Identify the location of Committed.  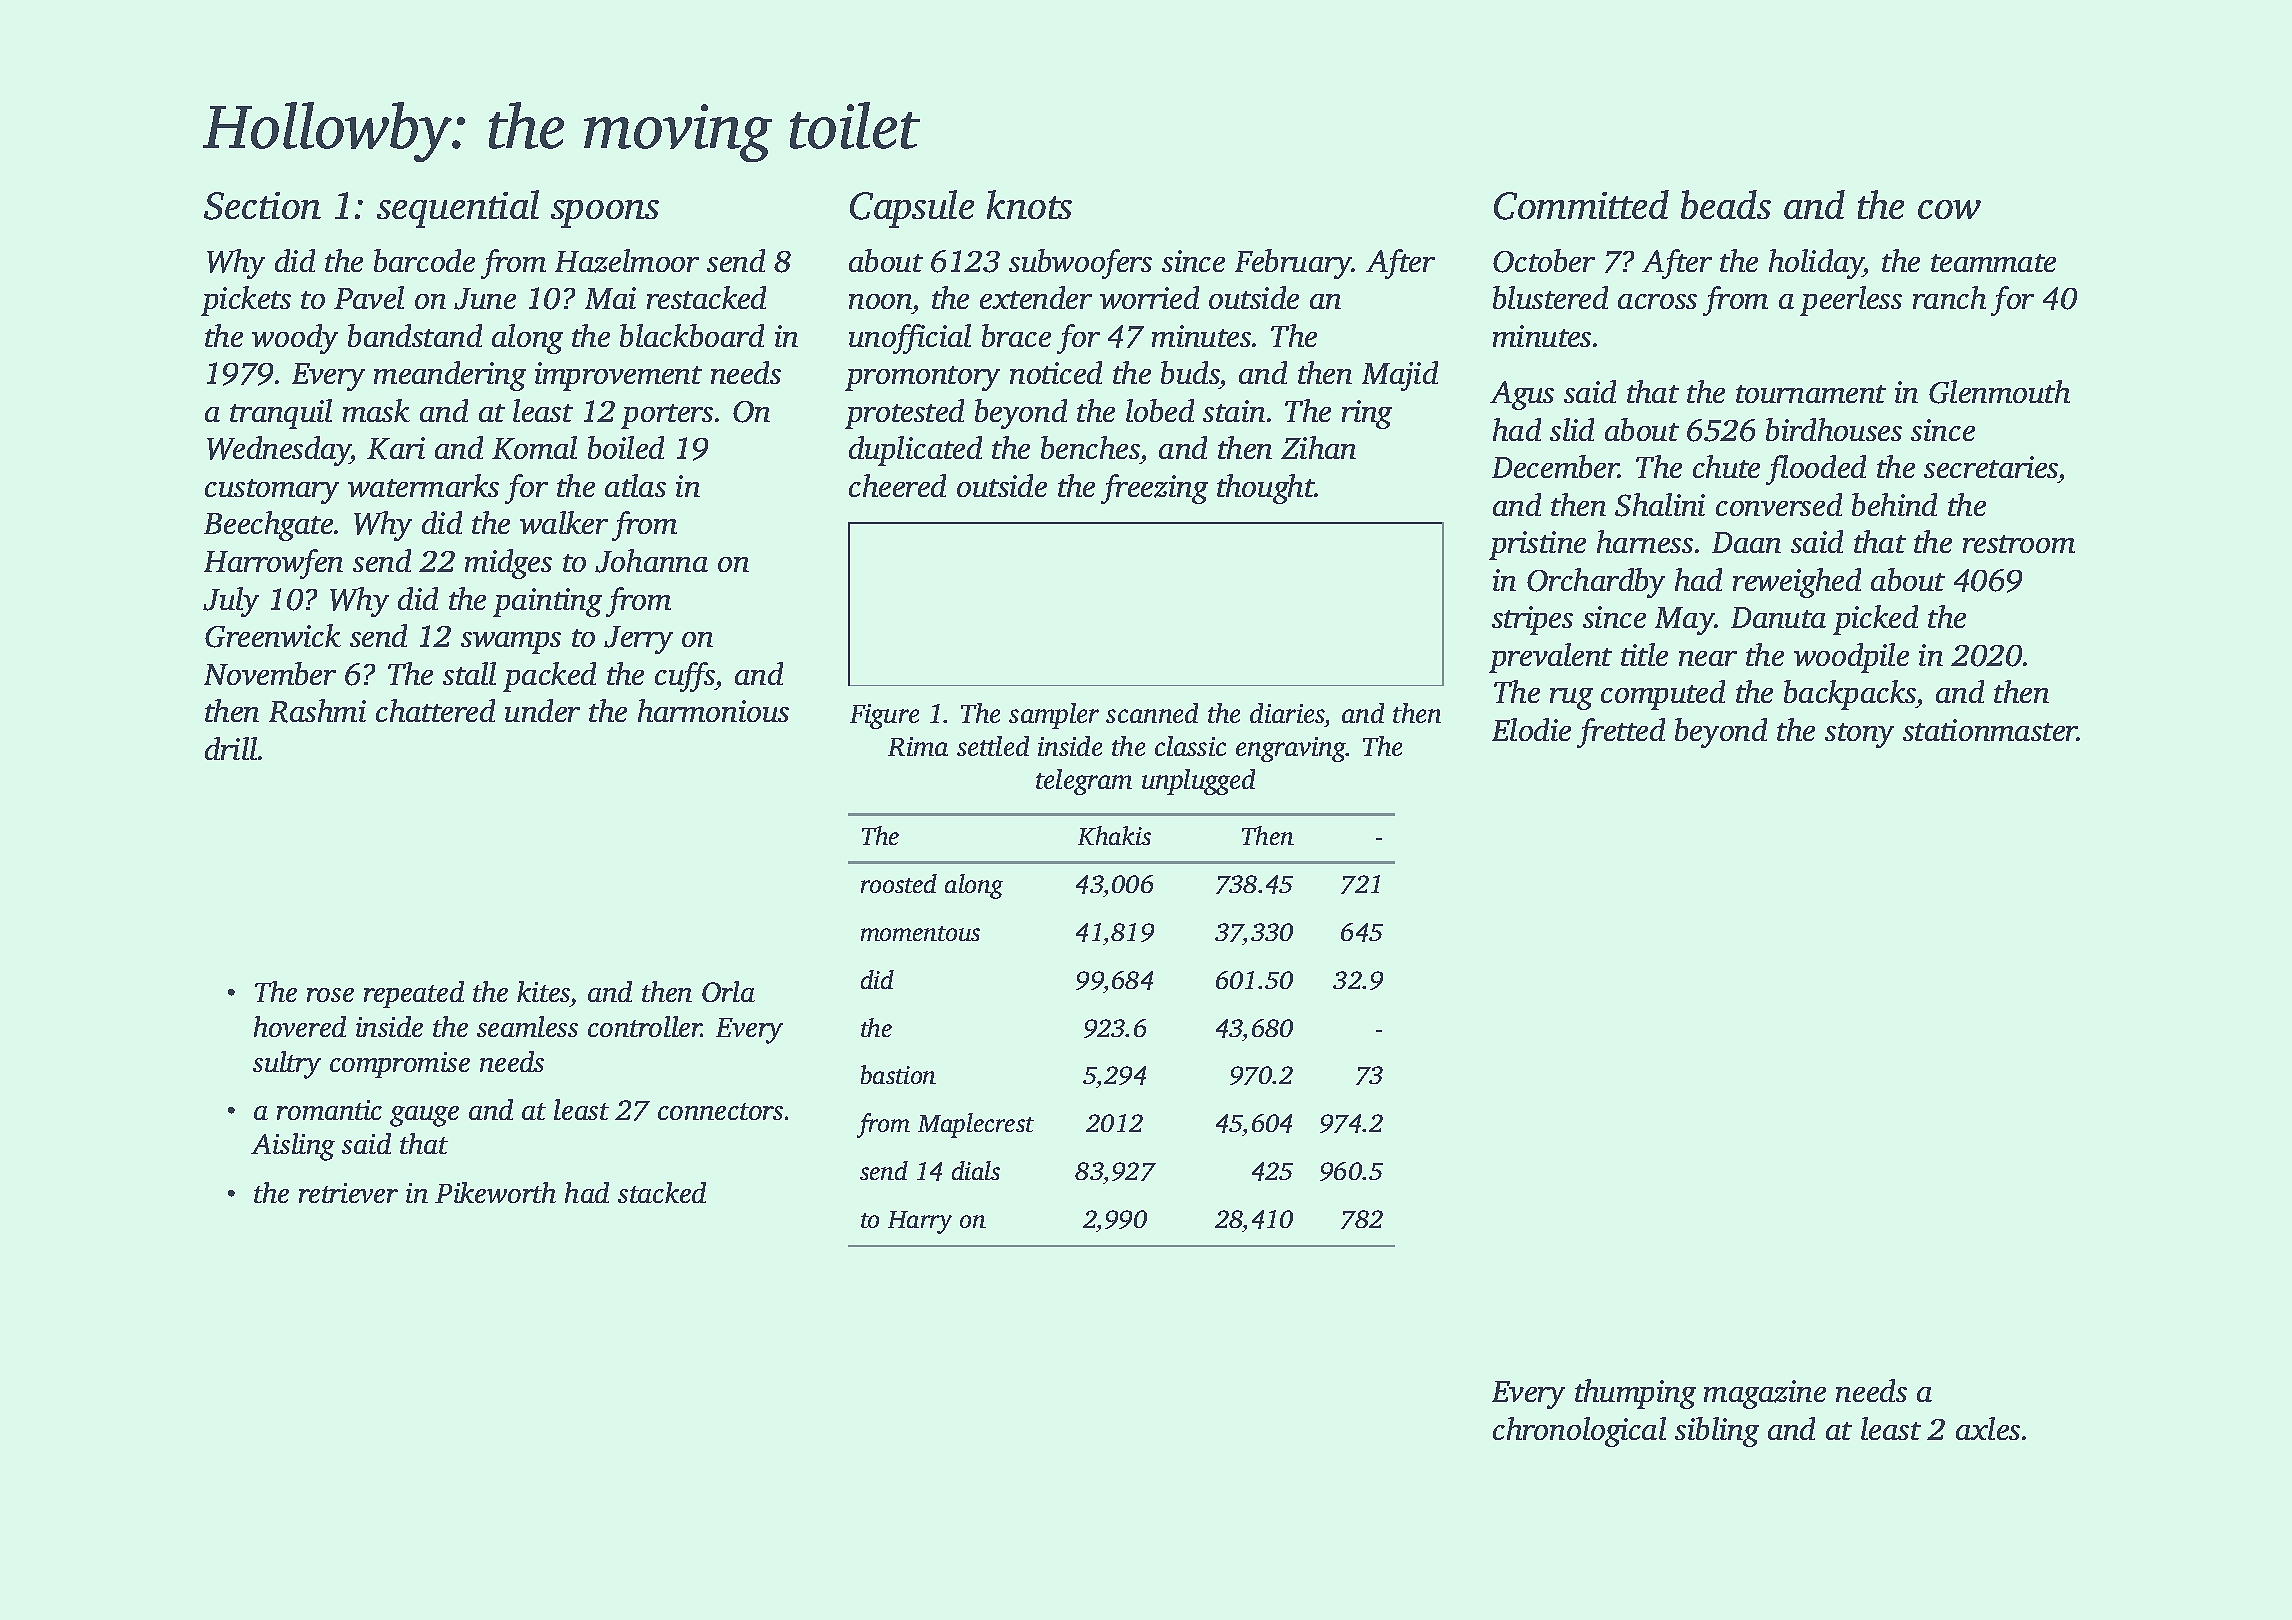
(1581, 205).
